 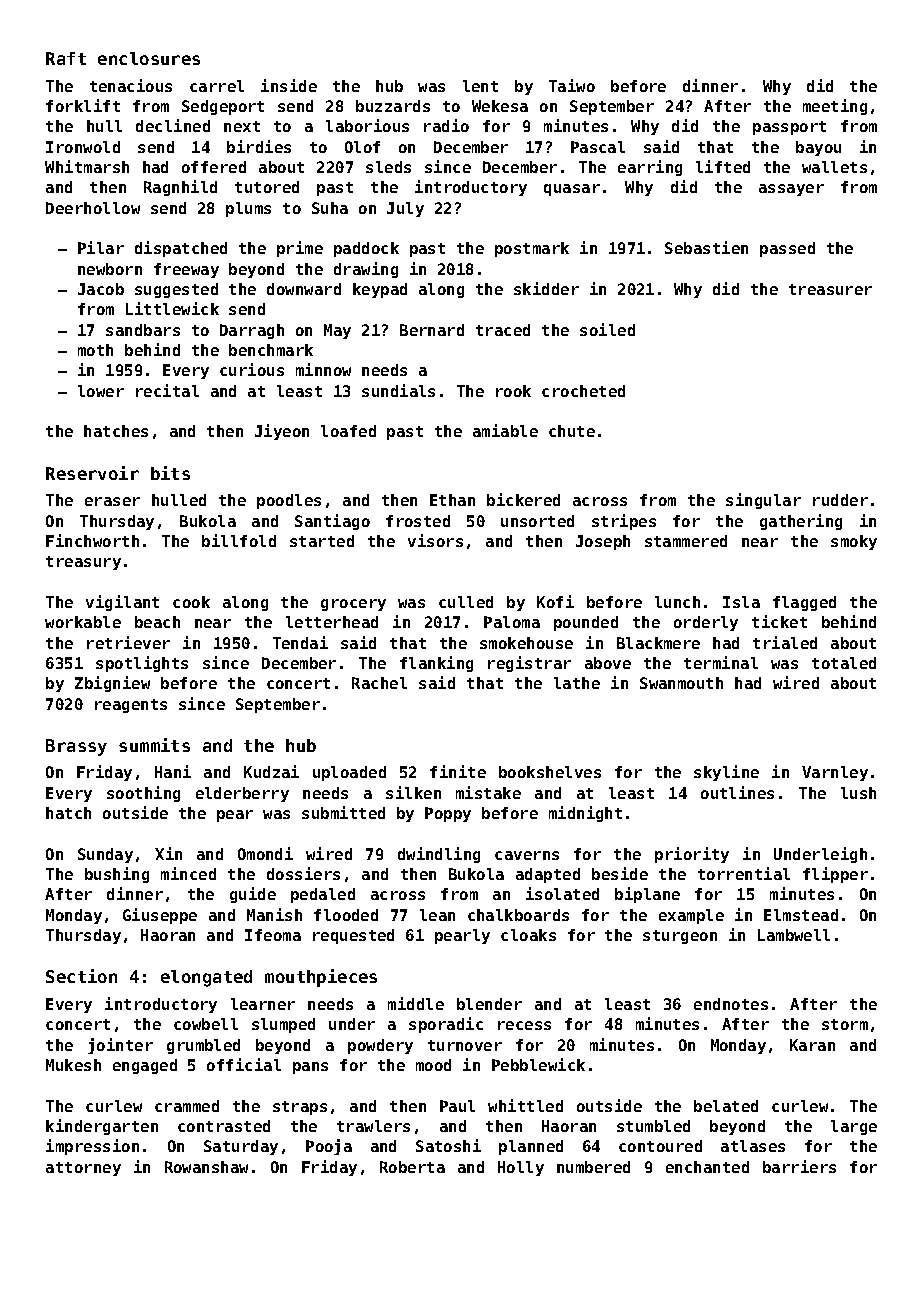 I want to click on Pooja, so click(x=329, y=1147).
